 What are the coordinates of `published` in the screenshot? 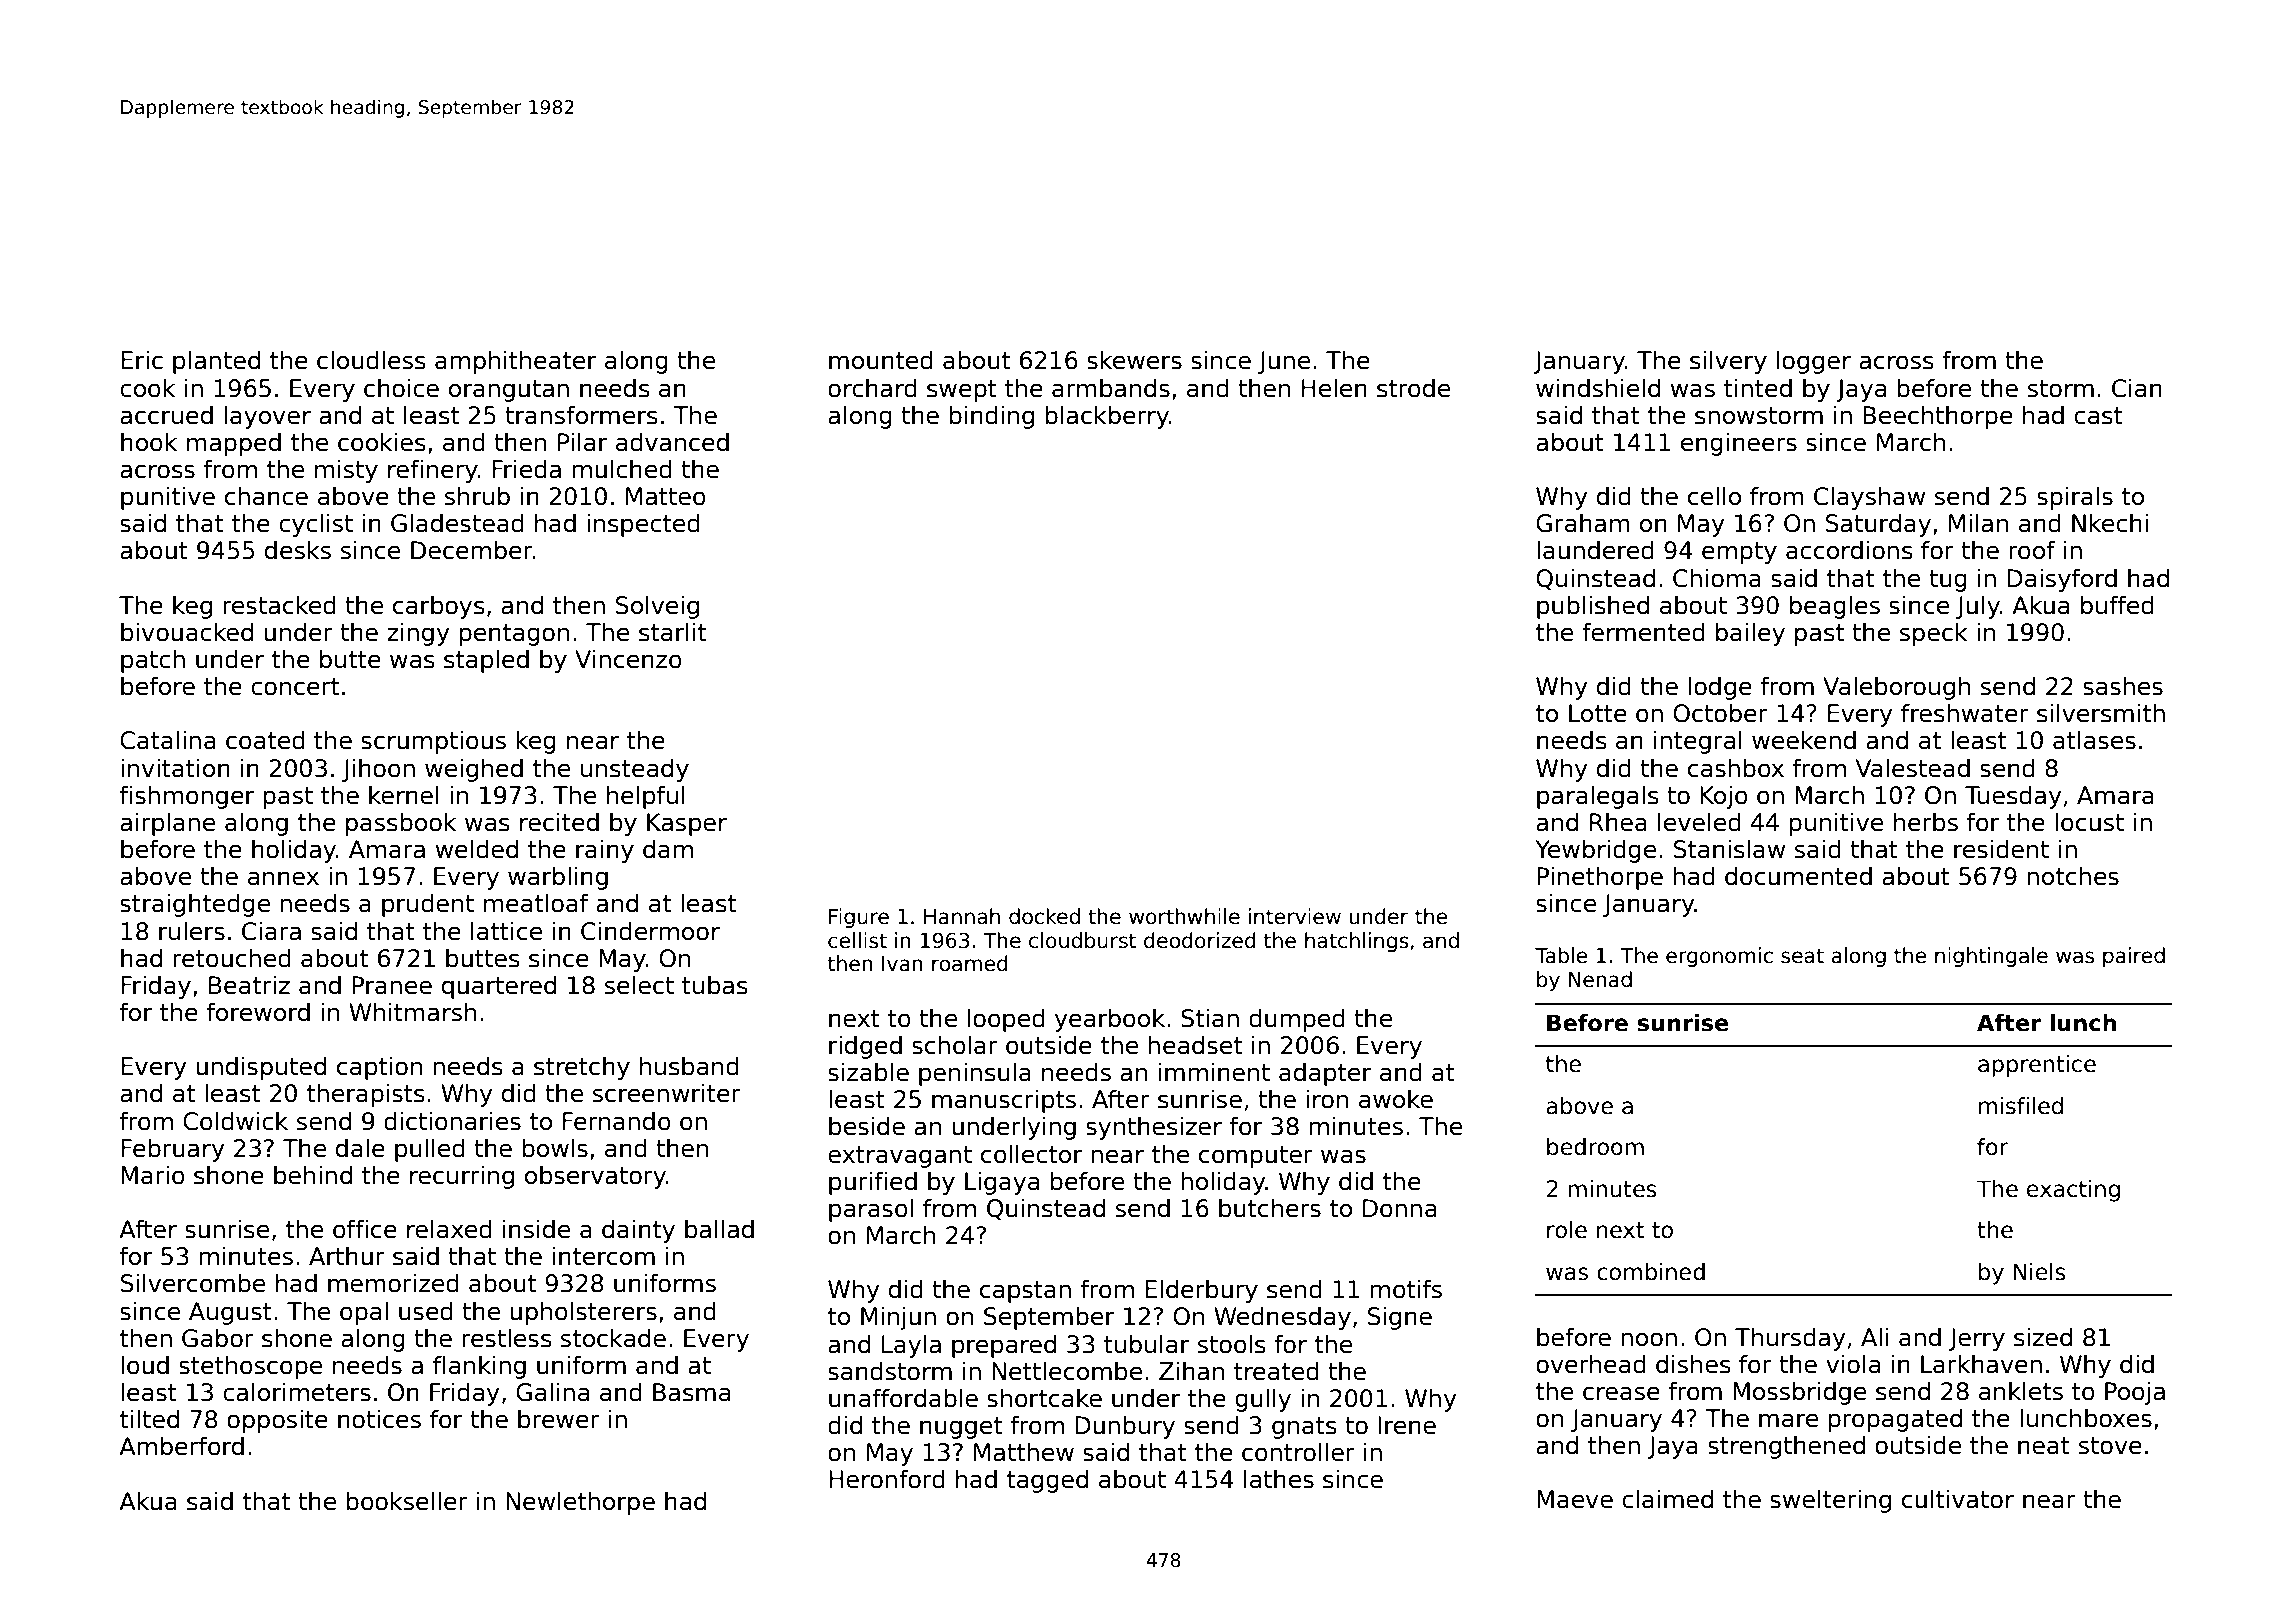 It's located at (1593, 607).
